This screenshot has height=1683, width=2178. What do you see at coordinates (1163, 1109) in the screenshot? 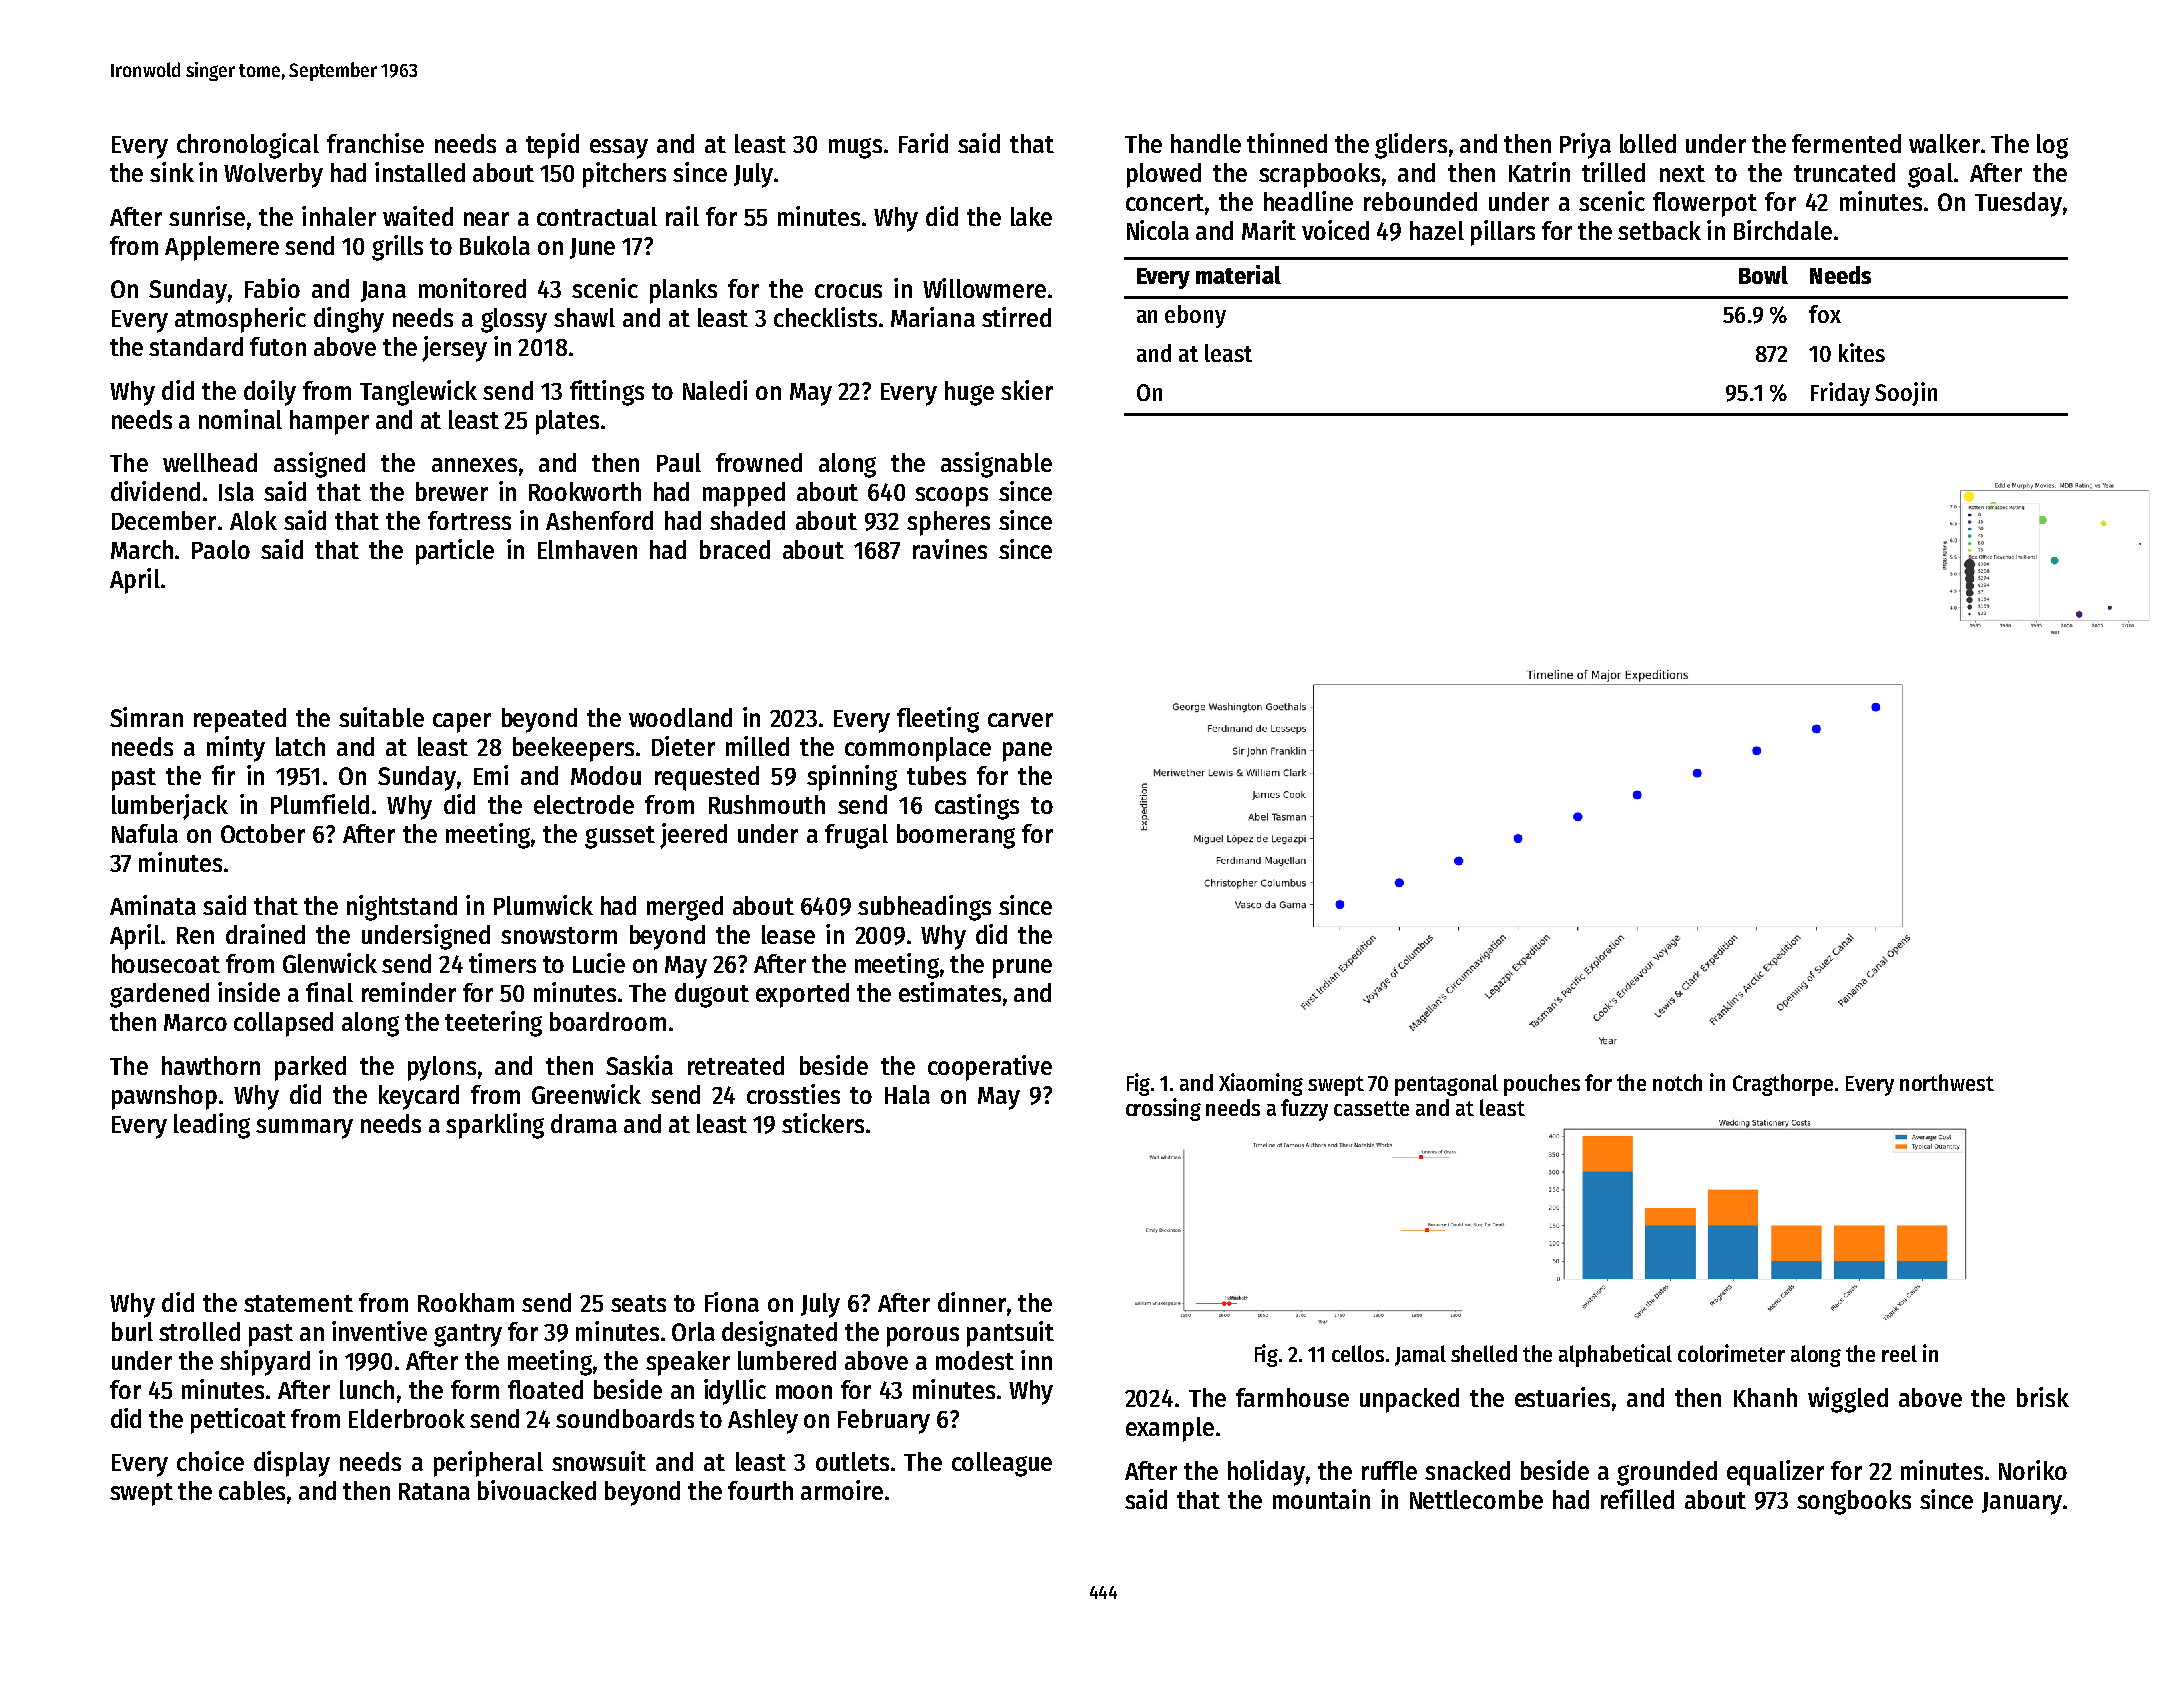
I see `crossing` at bounding box center [1163, 1109].
